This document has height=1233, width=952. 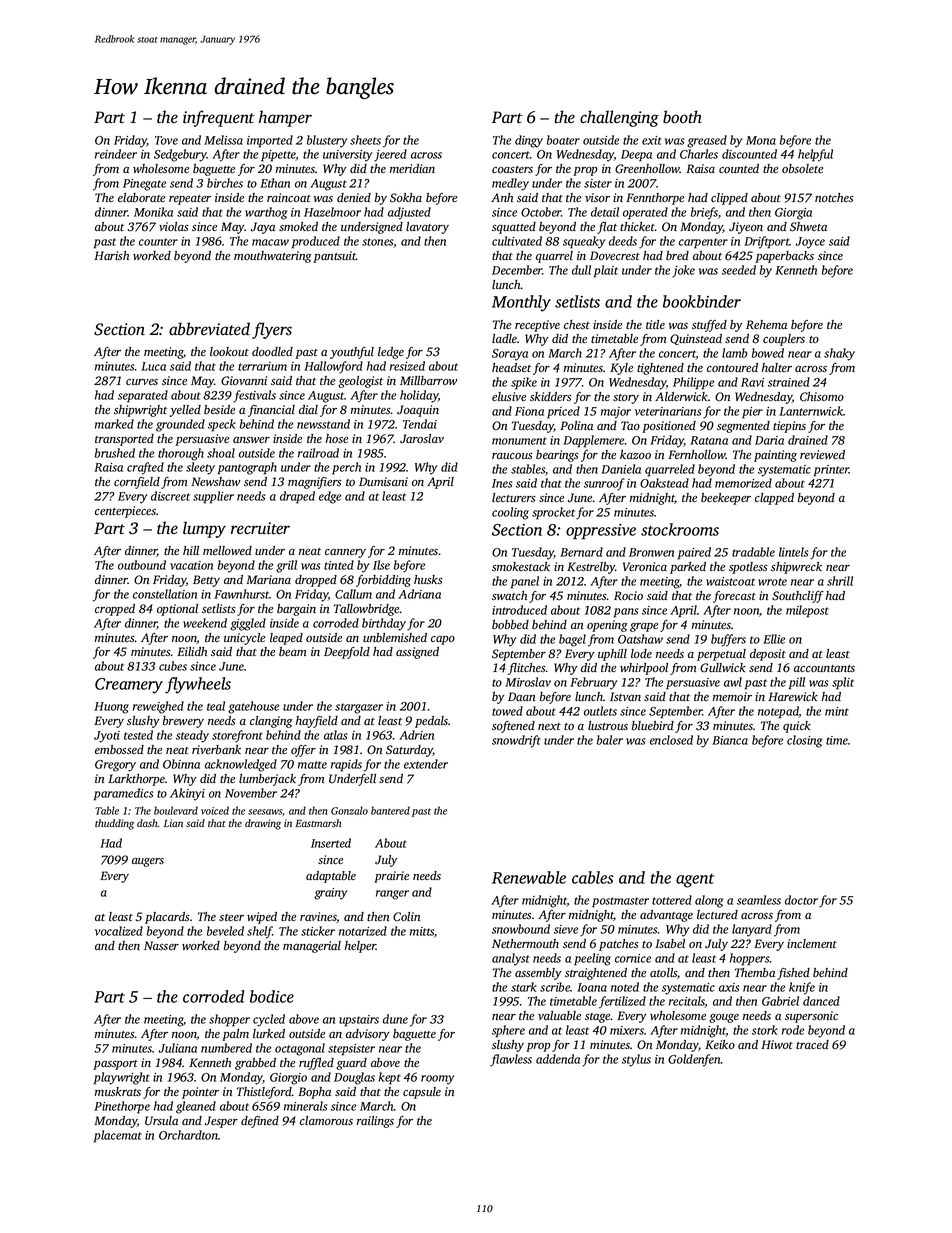 I want to click on sheets, so click(x=365, y=140).
